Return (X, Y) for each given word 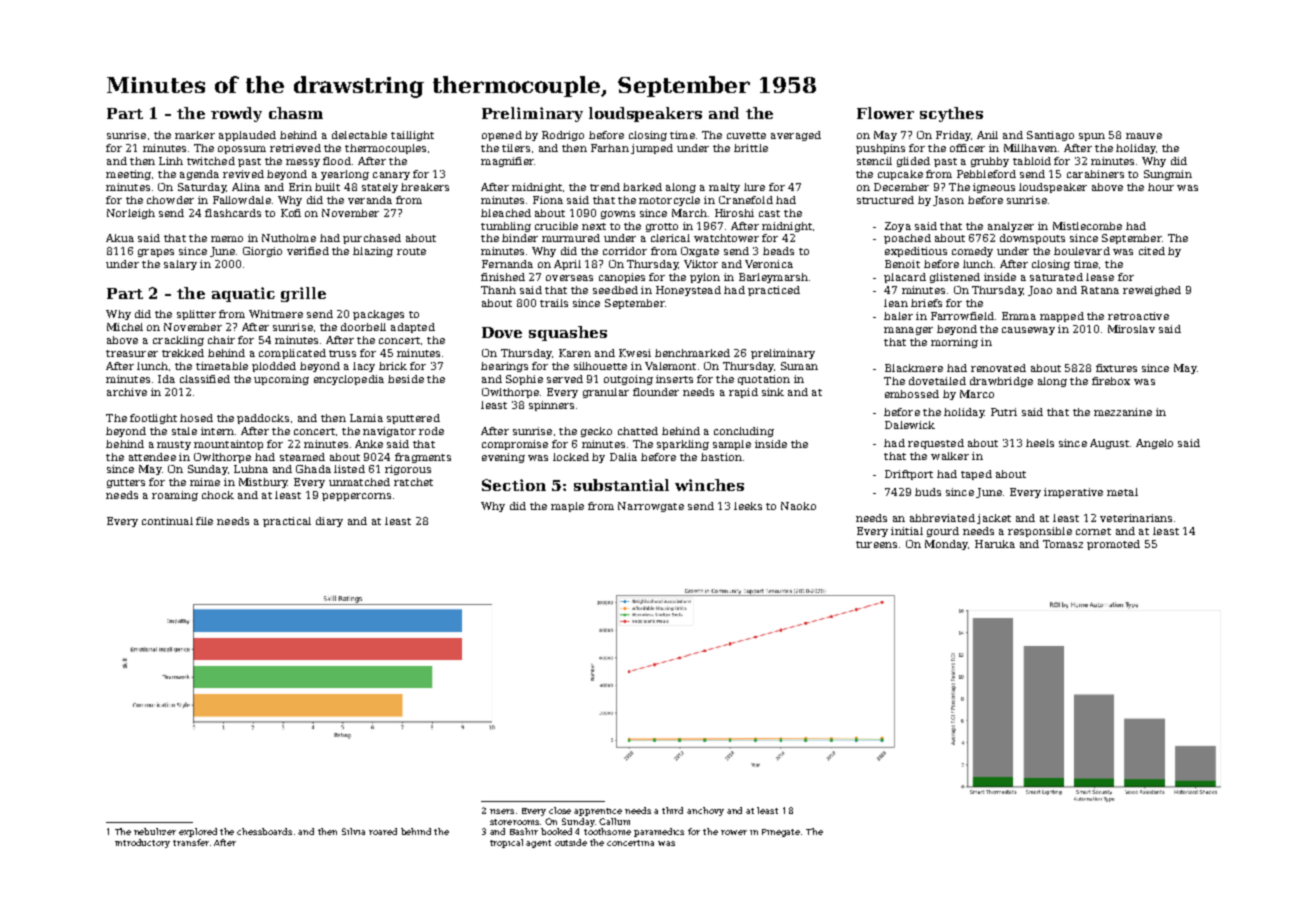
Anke (369, 444)
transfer (191, 842)
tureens (876, 544)
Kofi (291, 213)
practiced (774, 291)
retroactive (1138, 316)
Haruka (995, 544)
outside (571, 842)
